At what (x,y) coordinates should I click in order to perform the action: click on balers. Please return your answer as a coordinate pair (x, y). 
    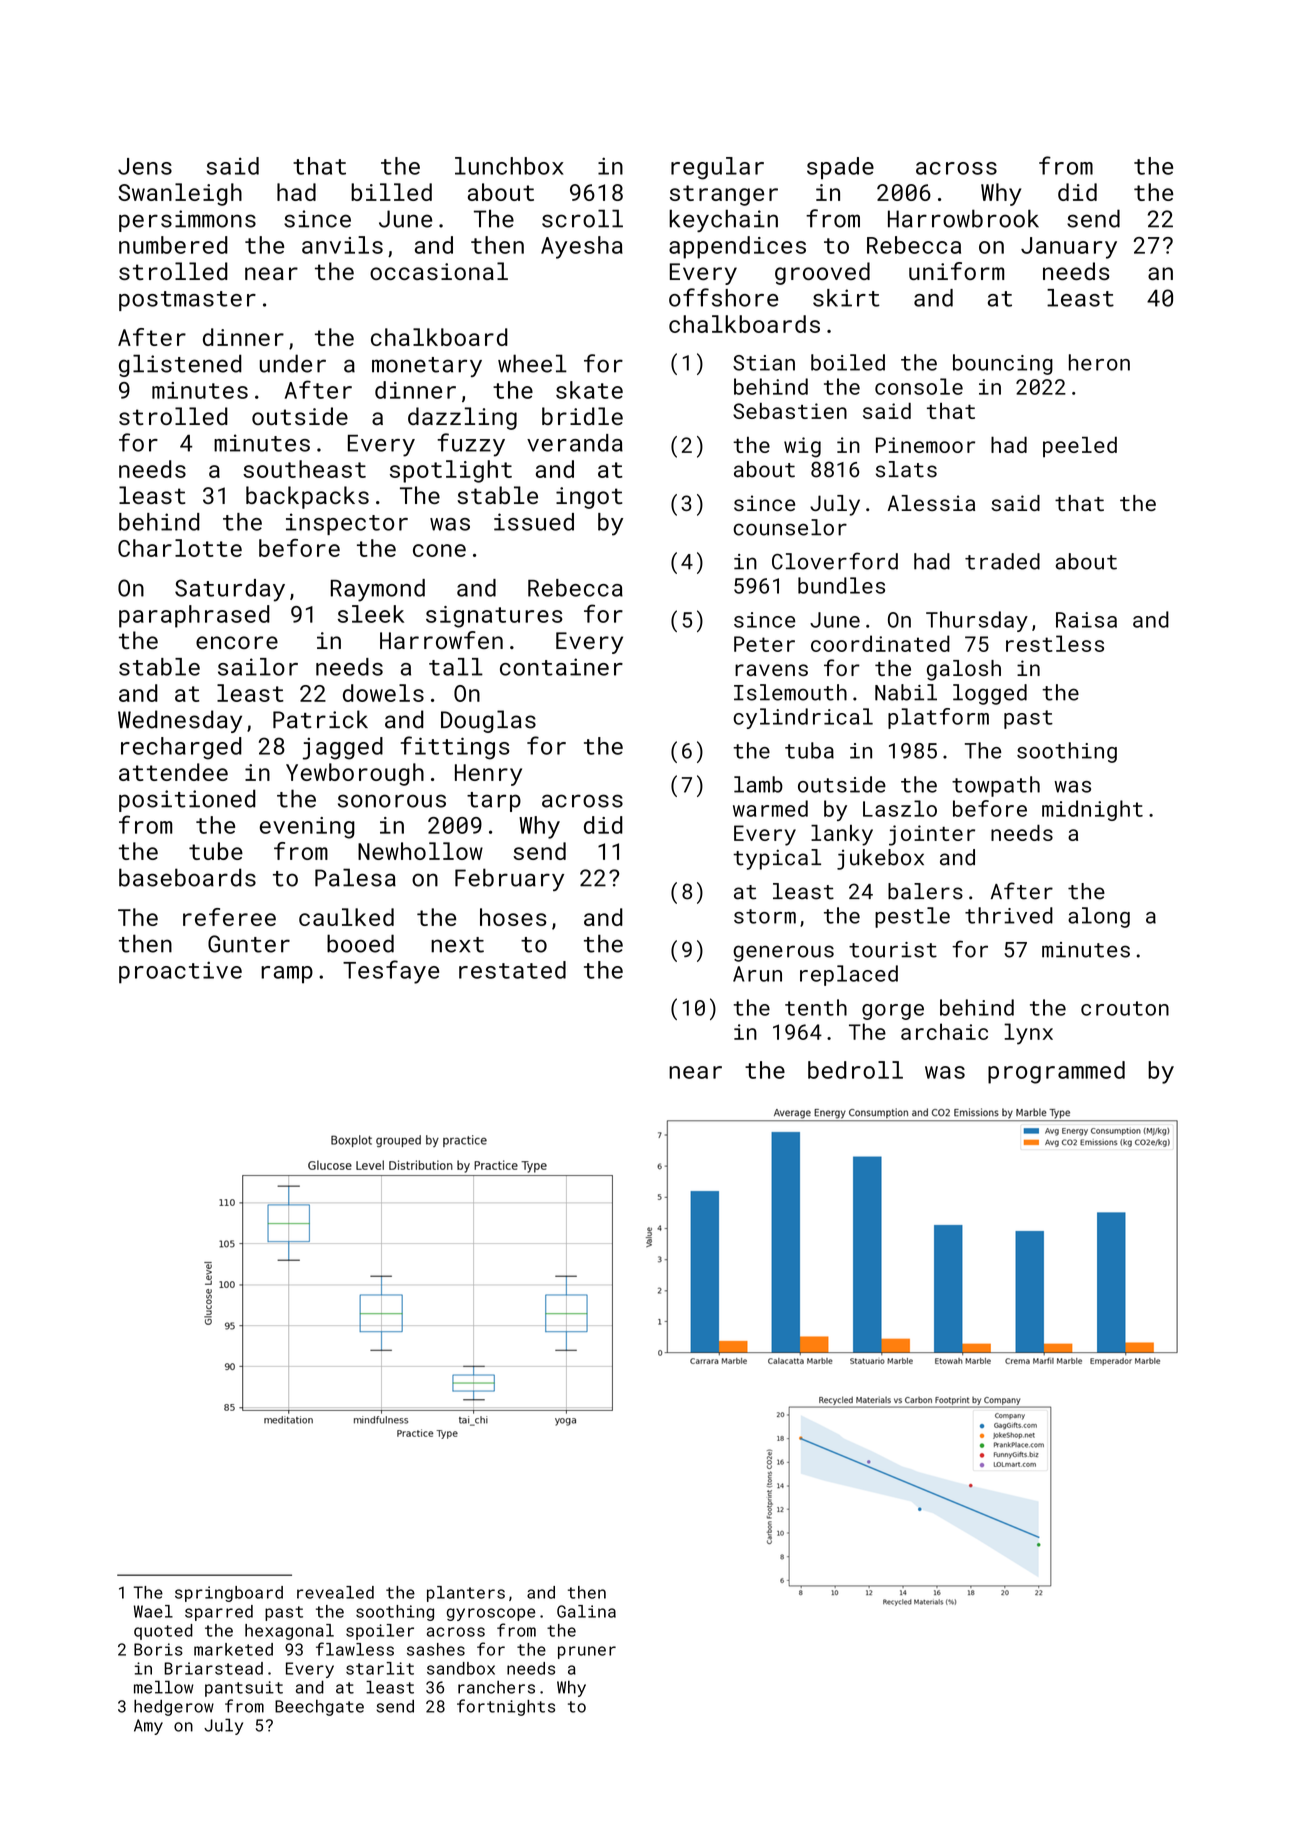
    Looking at the image, I should click on (925, 891).
